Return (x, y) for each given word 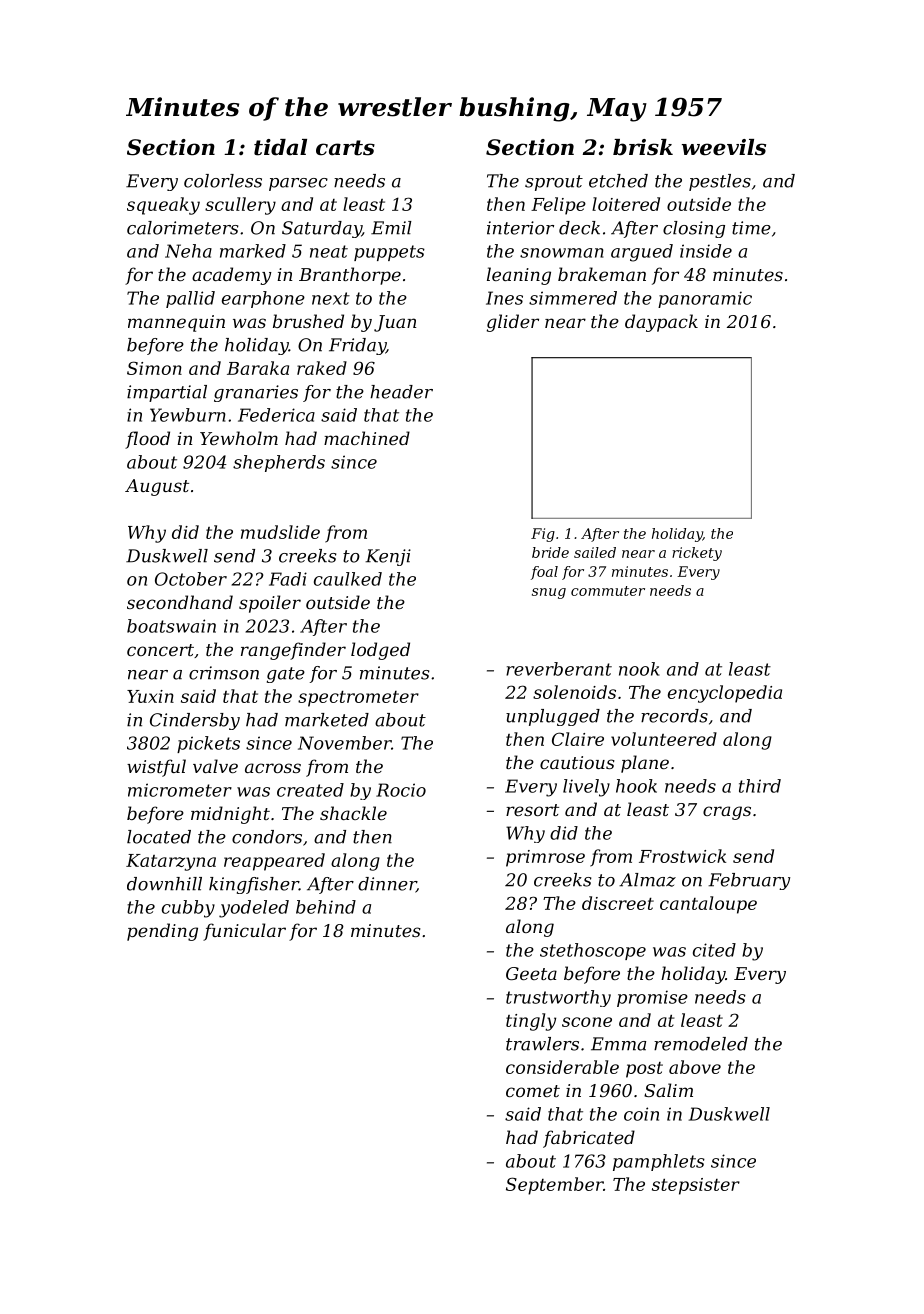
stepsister (696, 1186)
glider (513, 323)
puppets (389, 253)
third (760, 786)
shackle (353, 813)
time (751, 228)
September (555, 1186)
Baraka (258, 368)
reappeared (274, 862)
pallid (190, 299)
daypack (661, 323)
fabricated (589, 1139)
